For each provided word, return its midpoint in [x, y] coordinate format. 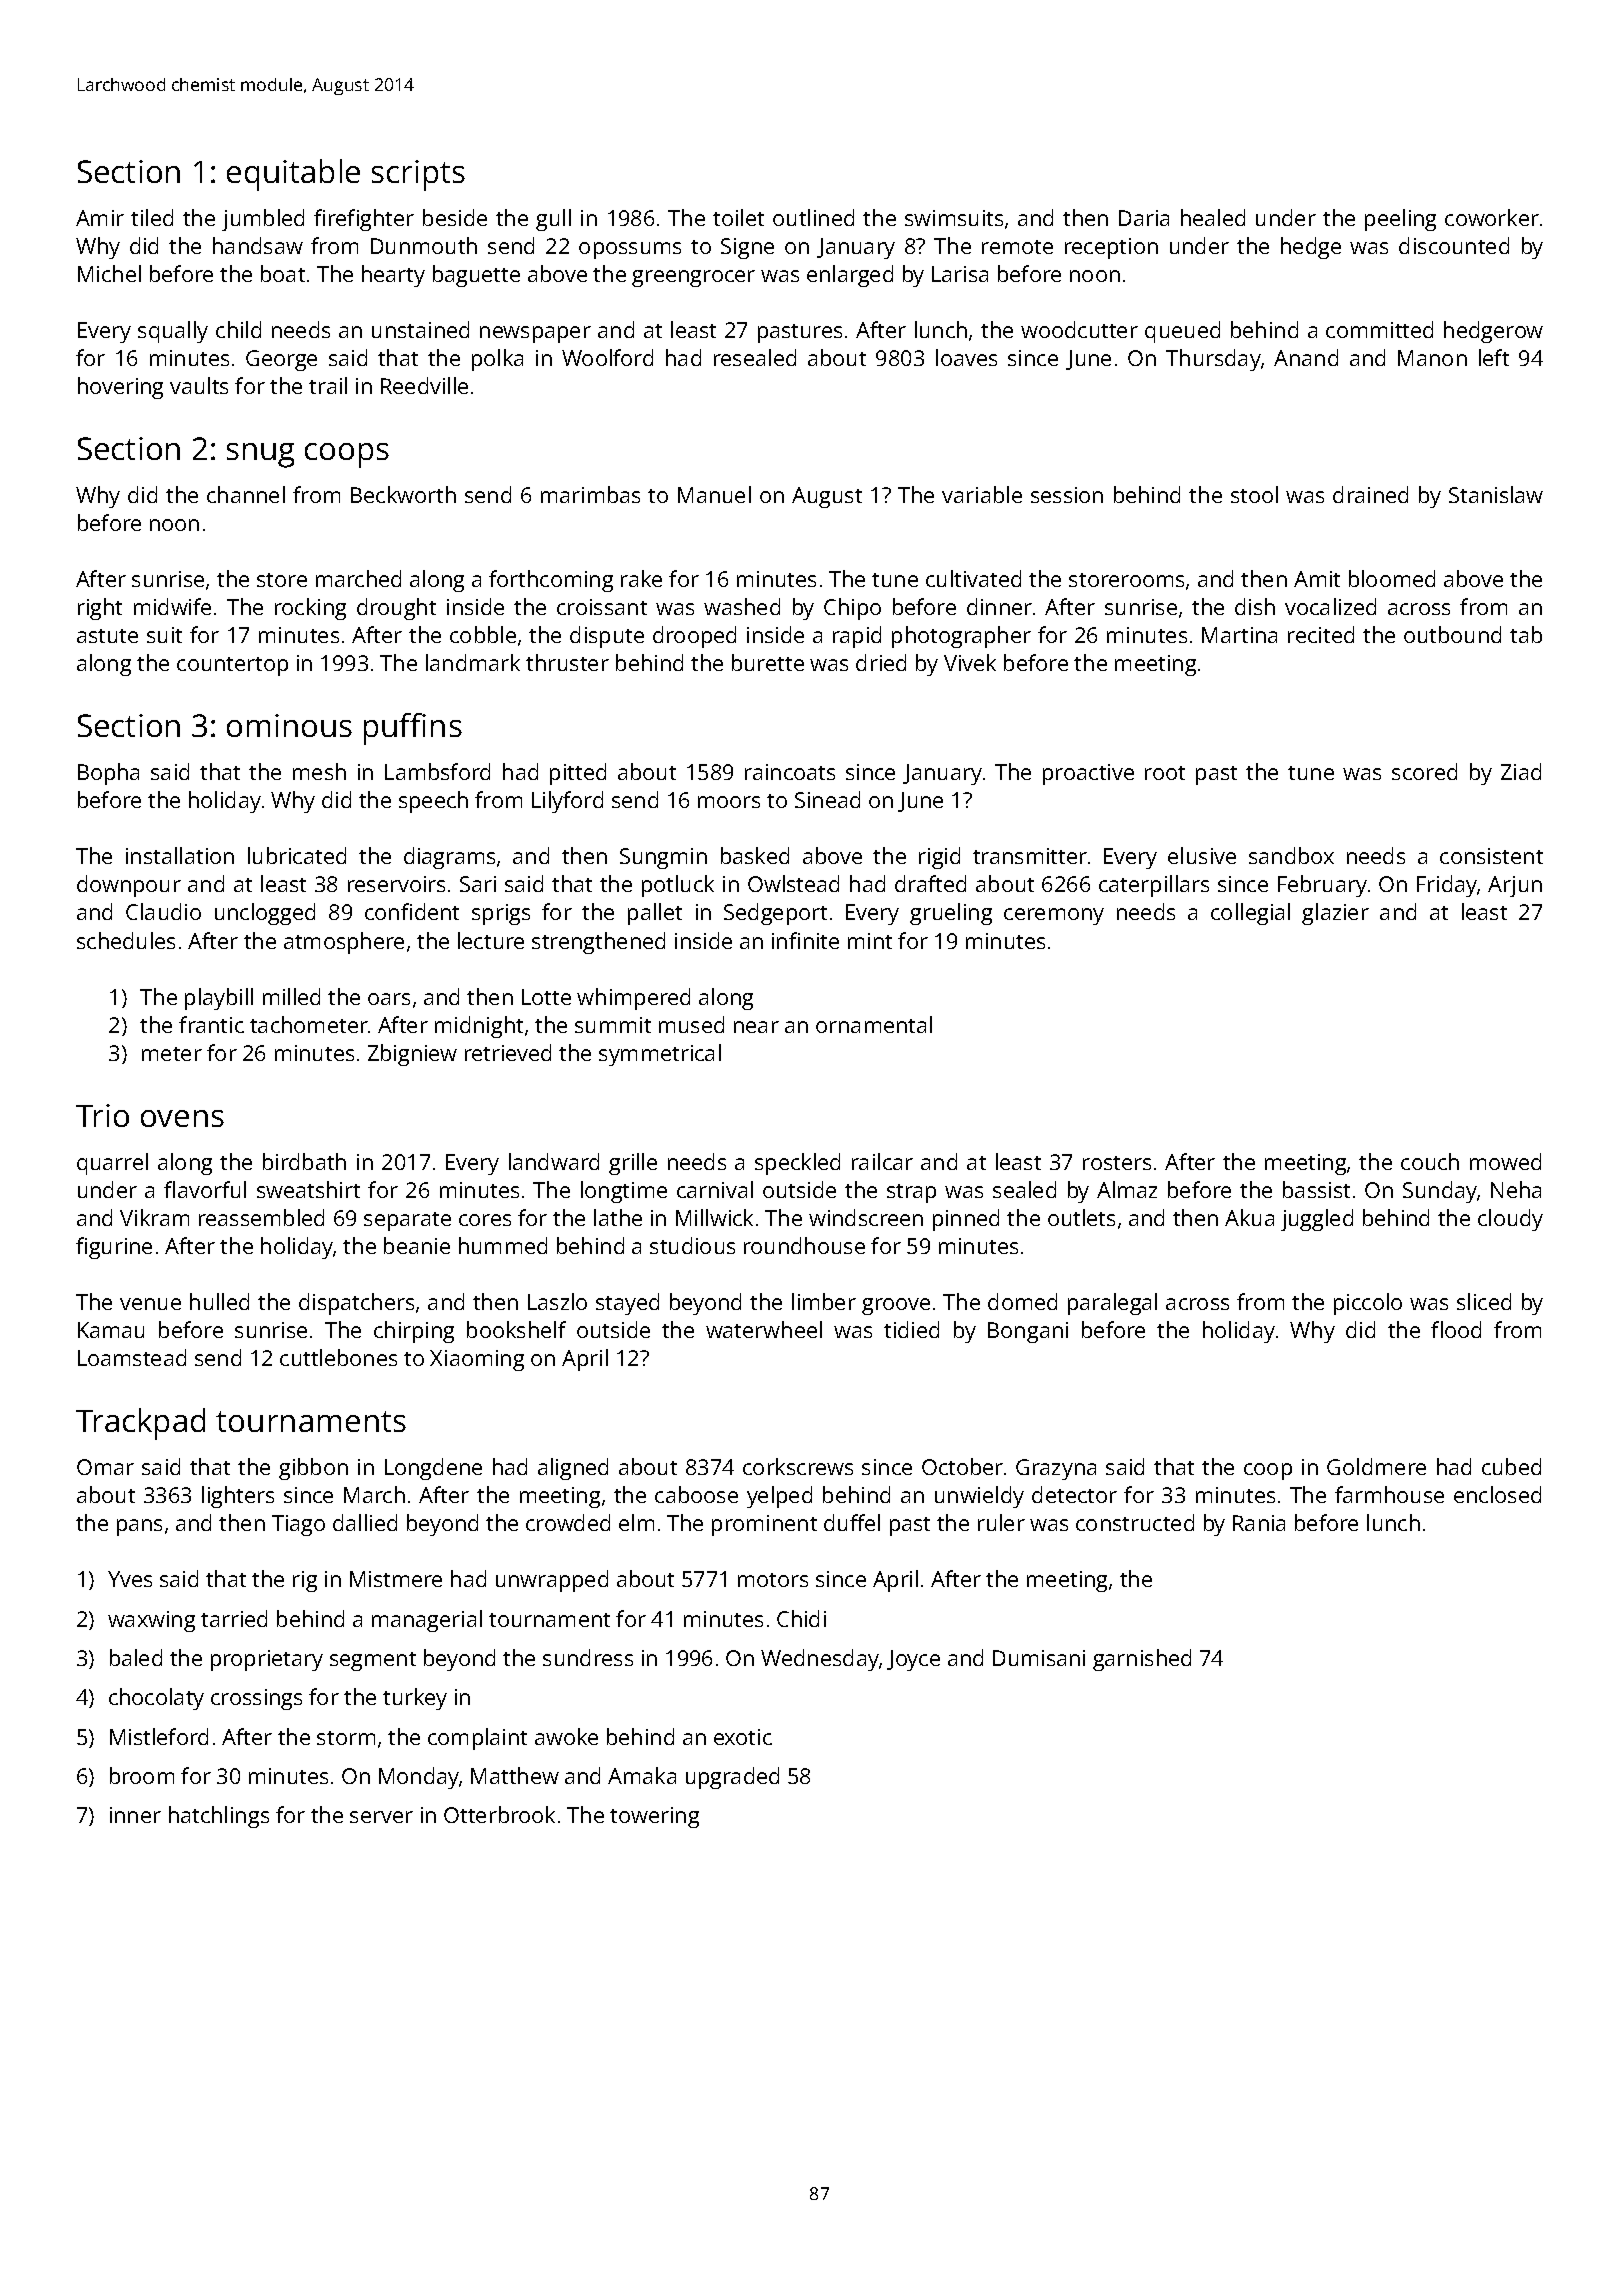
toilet [738, 217]
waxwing [151, 1621]
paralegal [1112, 1304]
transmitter [1030, 856]
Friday [1447, 886]
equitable [293, 175]
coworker [1492, 217]
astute [107, 636]
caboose [696, 1494]
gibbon [313, 1469]
